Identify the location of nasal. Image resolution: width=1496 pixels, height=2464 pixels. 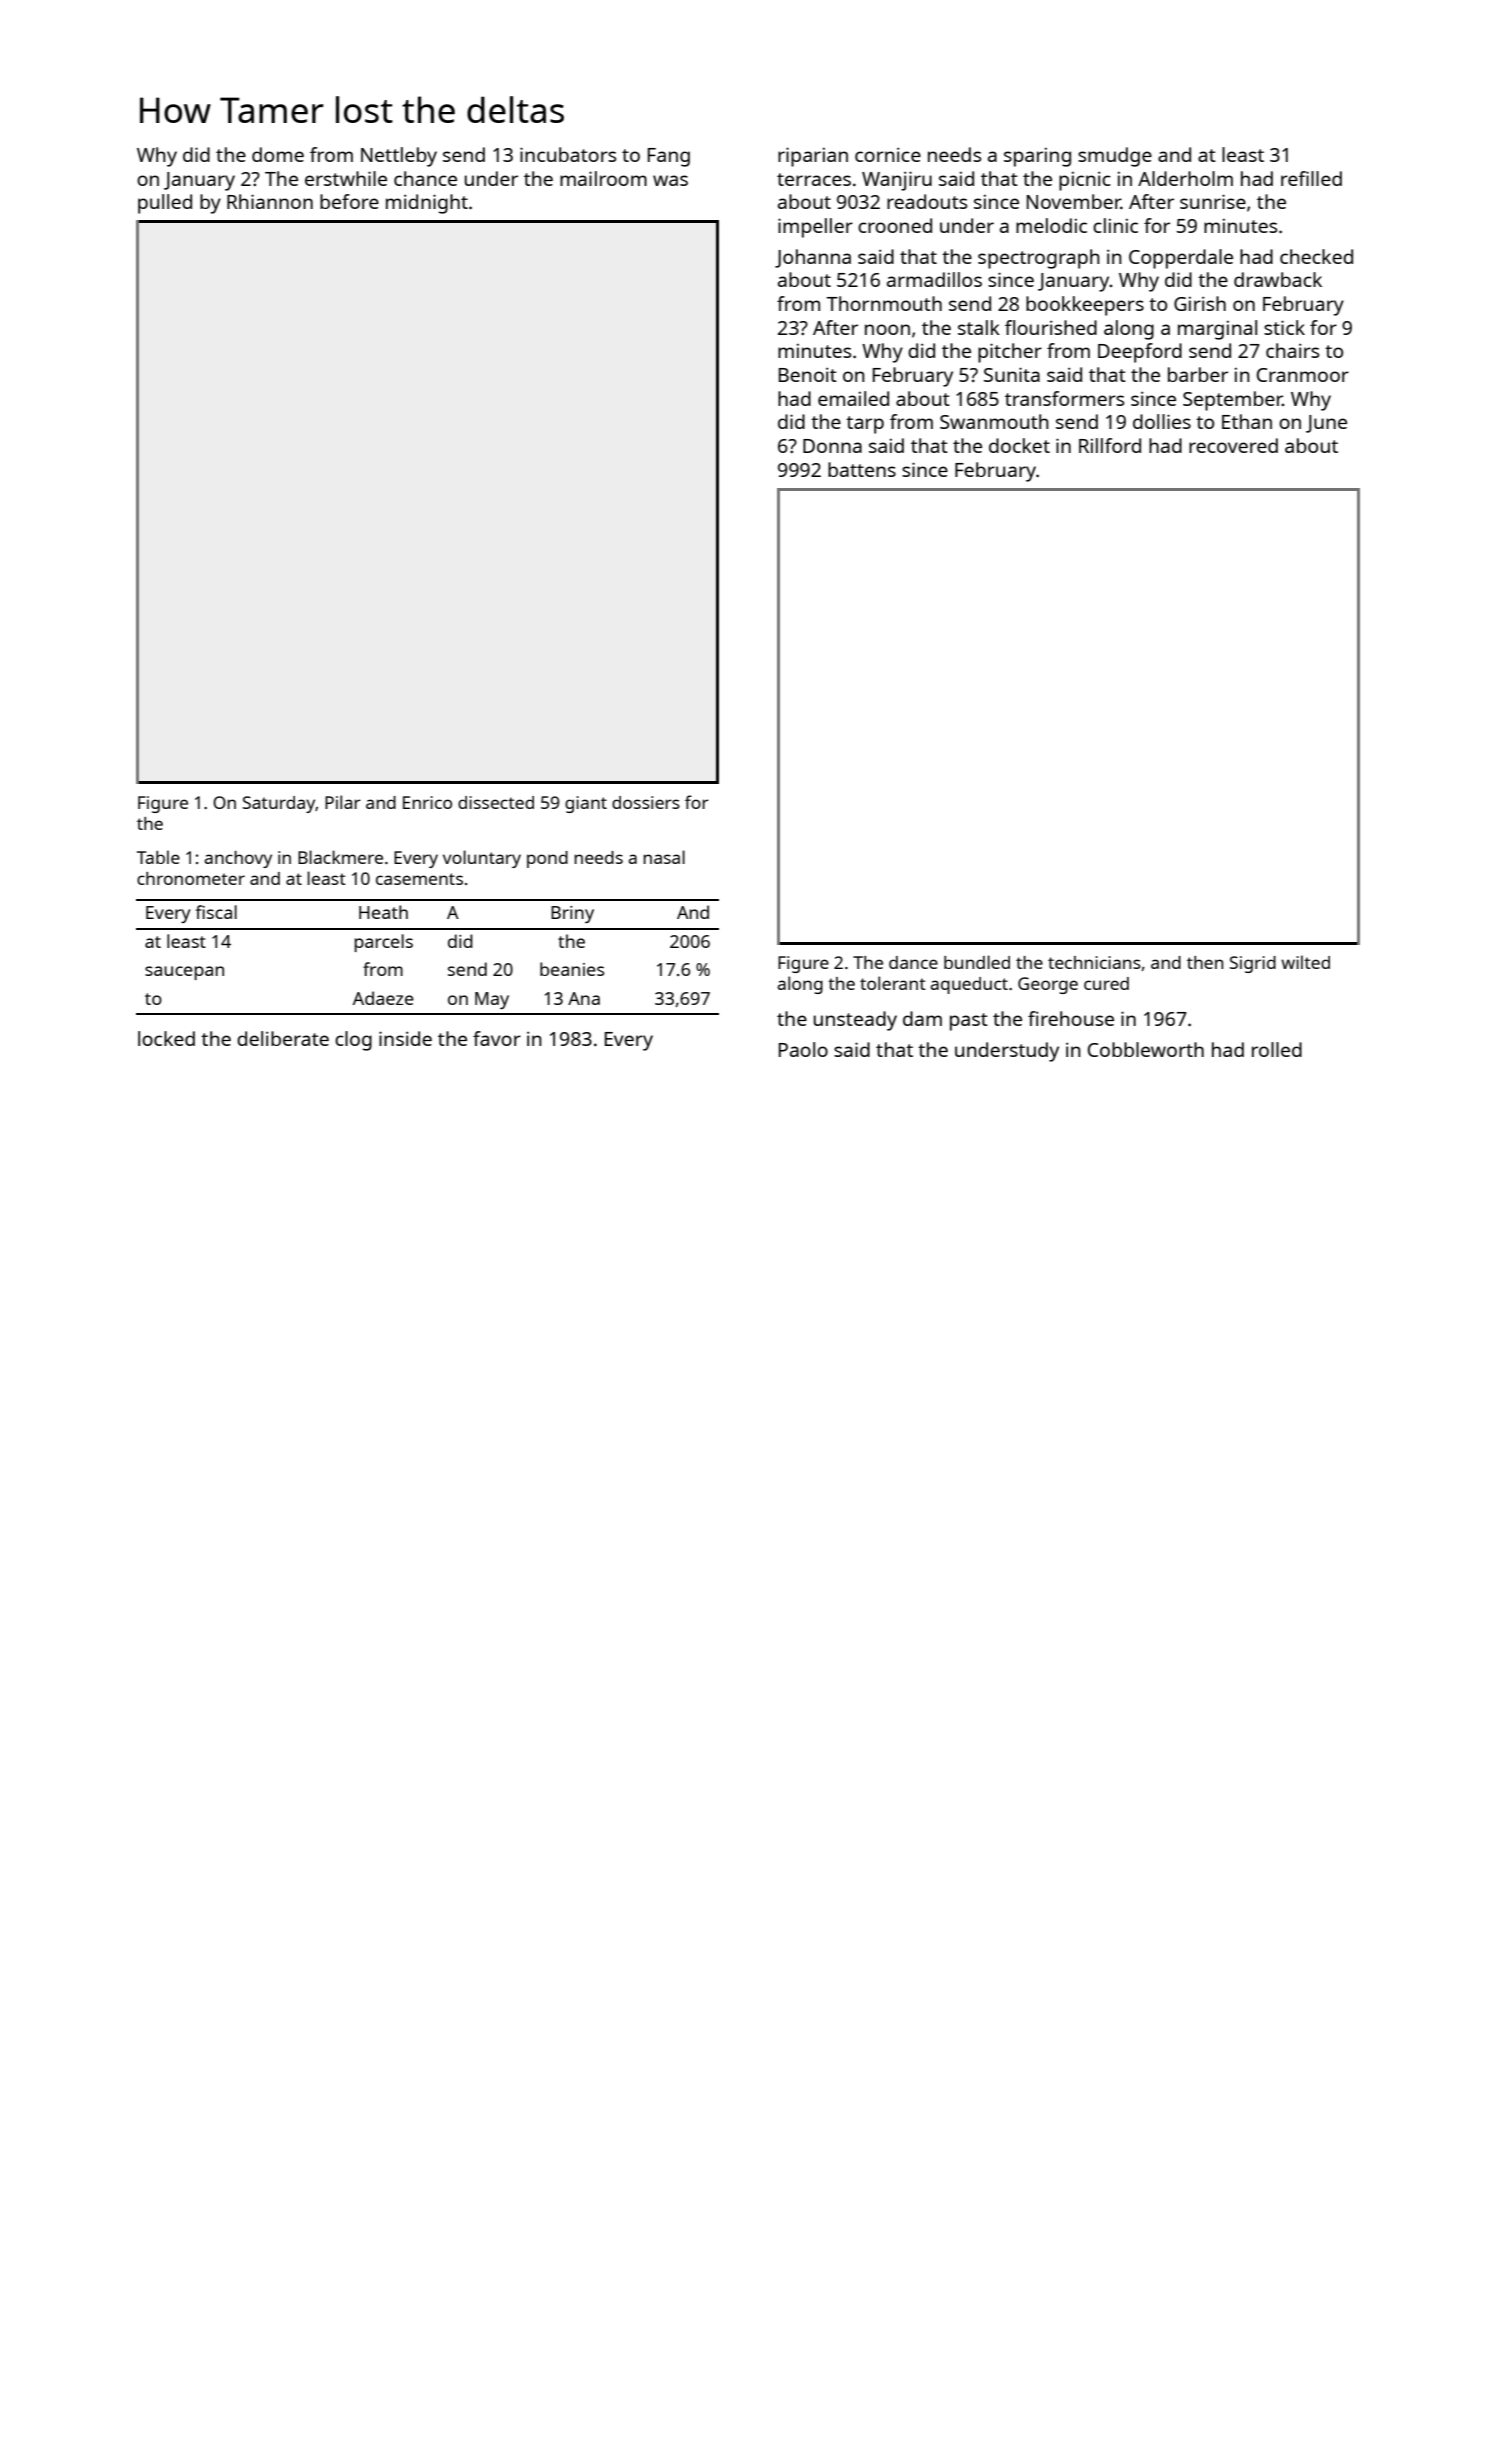
(664, 857).
